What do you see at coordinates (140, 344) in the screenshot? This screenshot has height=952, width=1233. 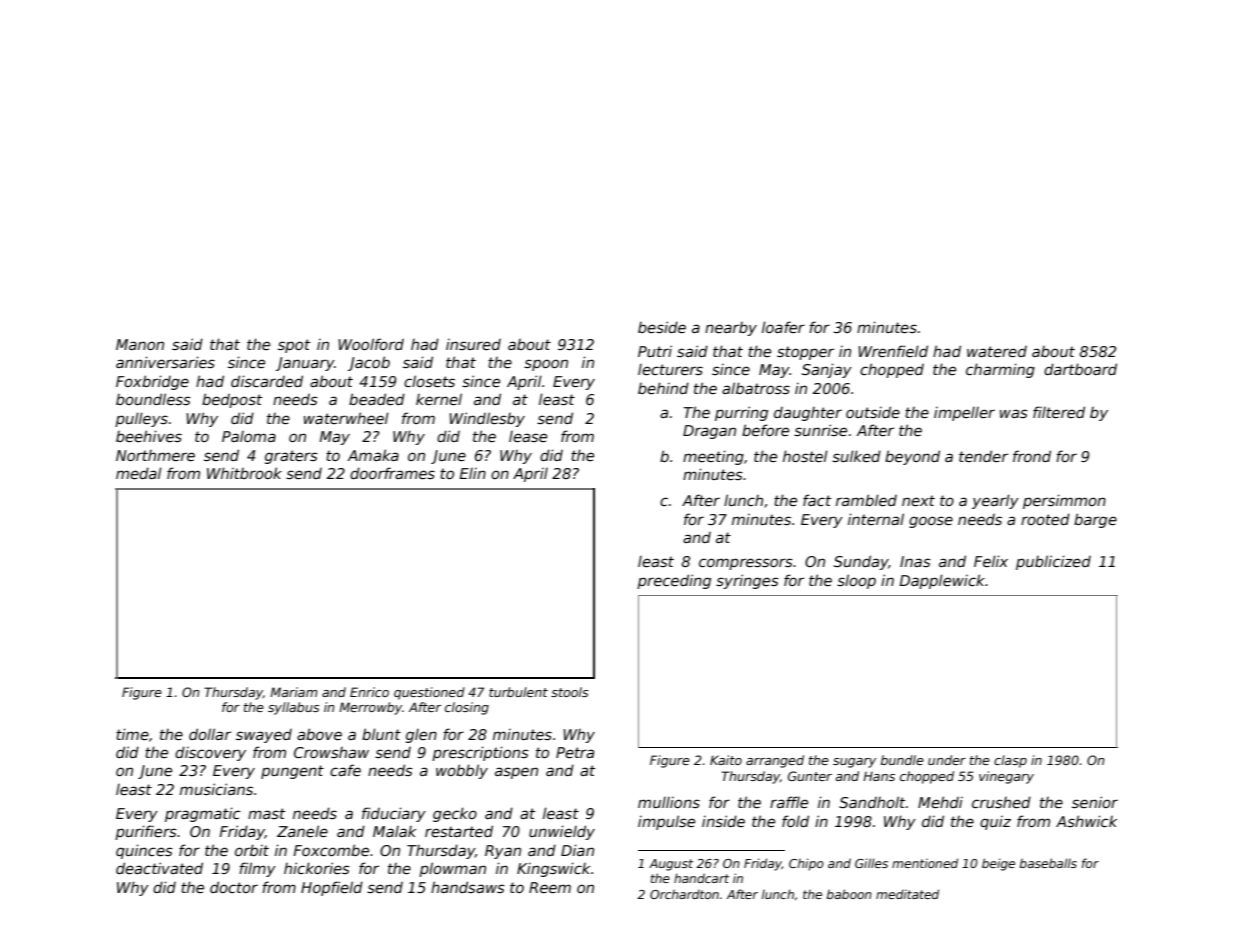 I see `Manon` at bounding box center [140, 344].
